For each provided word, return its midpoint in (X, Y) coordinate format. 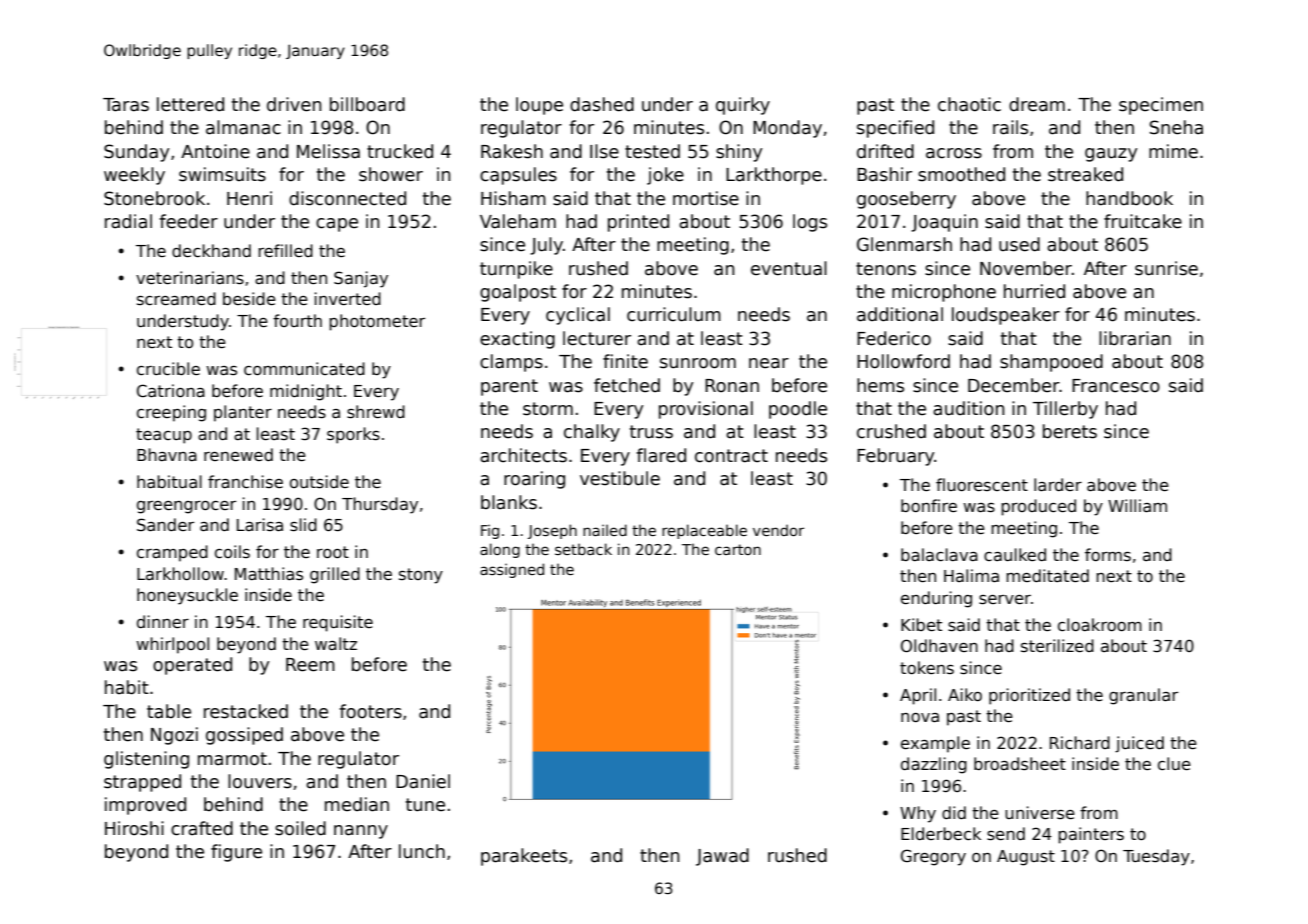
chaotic (969, 104)
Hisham (513, 198)
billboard (367, 104)
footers (370, 711)
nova (920, 718)
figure (236, 853)
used (1019, 244)
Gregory (933, 857)
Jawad (722, 857)
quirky (743, 106)
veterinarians (190, 278)
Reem (310, 665)
